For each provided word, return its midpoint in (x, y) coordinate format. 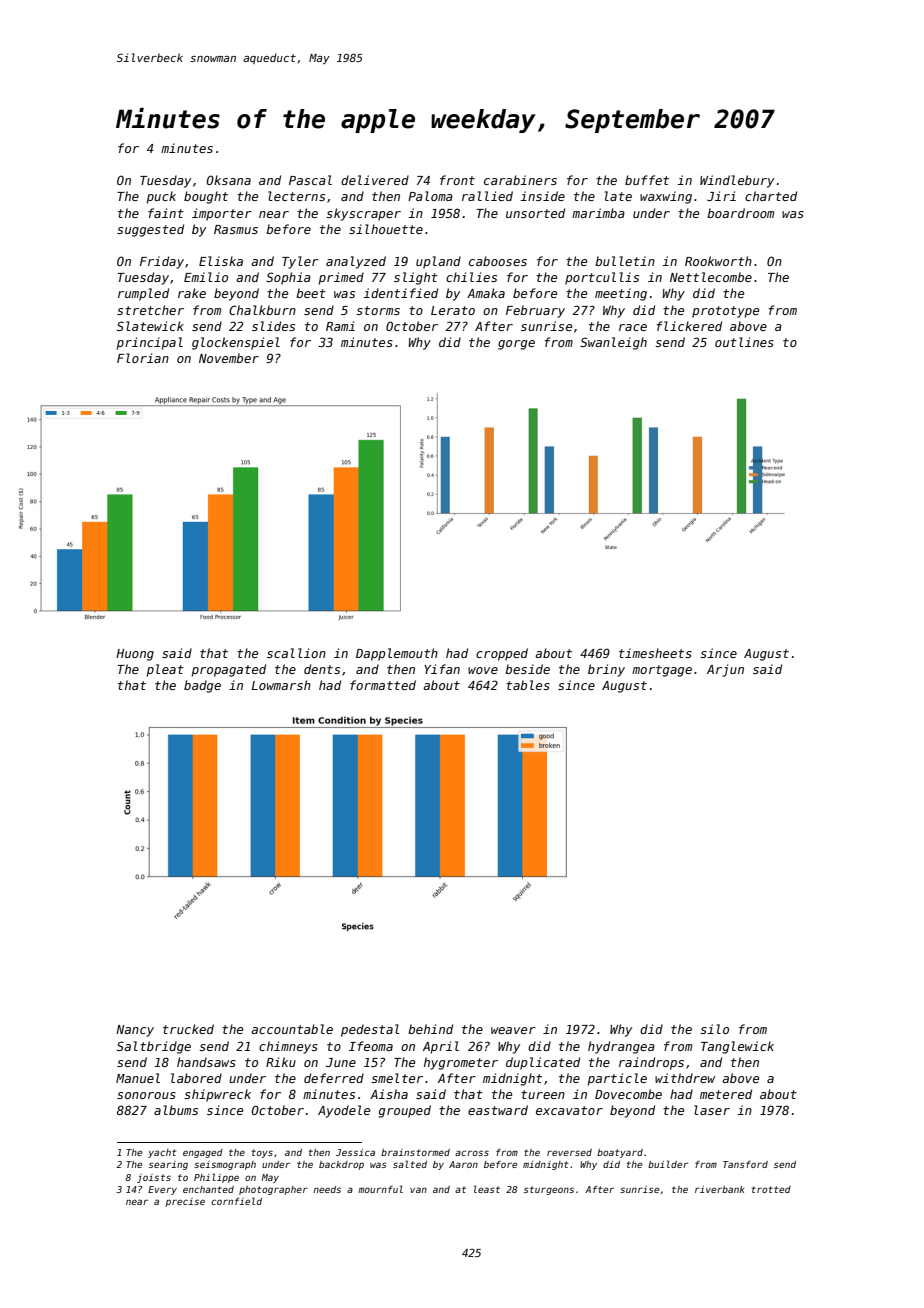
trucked (188, 1029)
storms (378, 310)
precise (185, 1202)
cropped (502, 654)
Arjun (725, 670)
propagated (229, 670)
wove (483, 670)
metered (726, 1094)
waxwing (666, 197)
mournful (380, 1189)
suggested (150, 230)
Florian (143, 358)
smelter (397, 1078)
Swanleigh (613, 343)
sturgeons (549, 1190)
